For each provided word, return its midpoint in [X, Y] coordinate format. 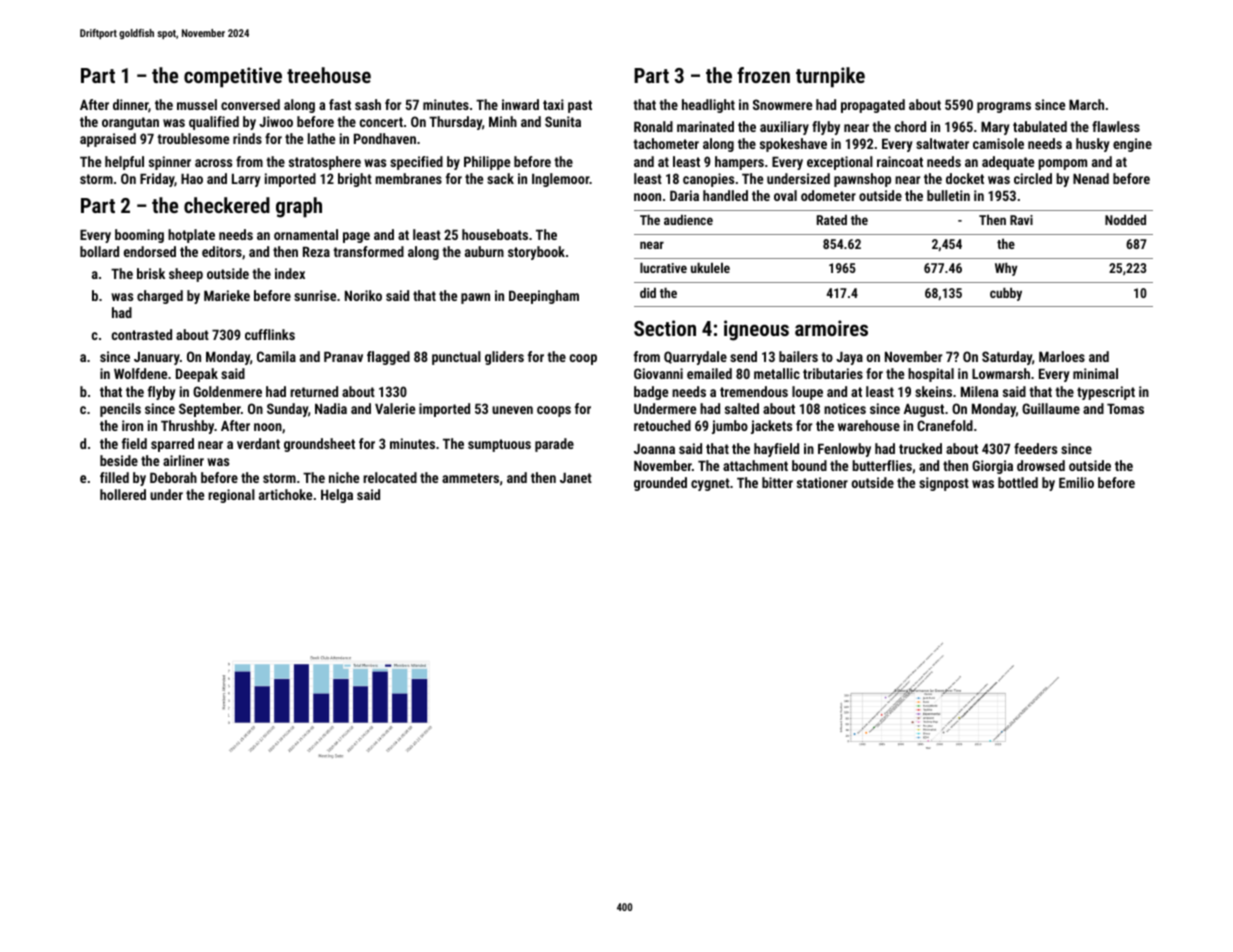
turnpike [830, 77]
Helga [337, 496]
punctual [456, 358]
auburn [484, 251]
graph [299, 207]
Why [1006, 269]
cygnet [710, 484]
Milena [979, 391]
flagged [388, 358]
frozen [763, 75]
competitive [233, 77]
